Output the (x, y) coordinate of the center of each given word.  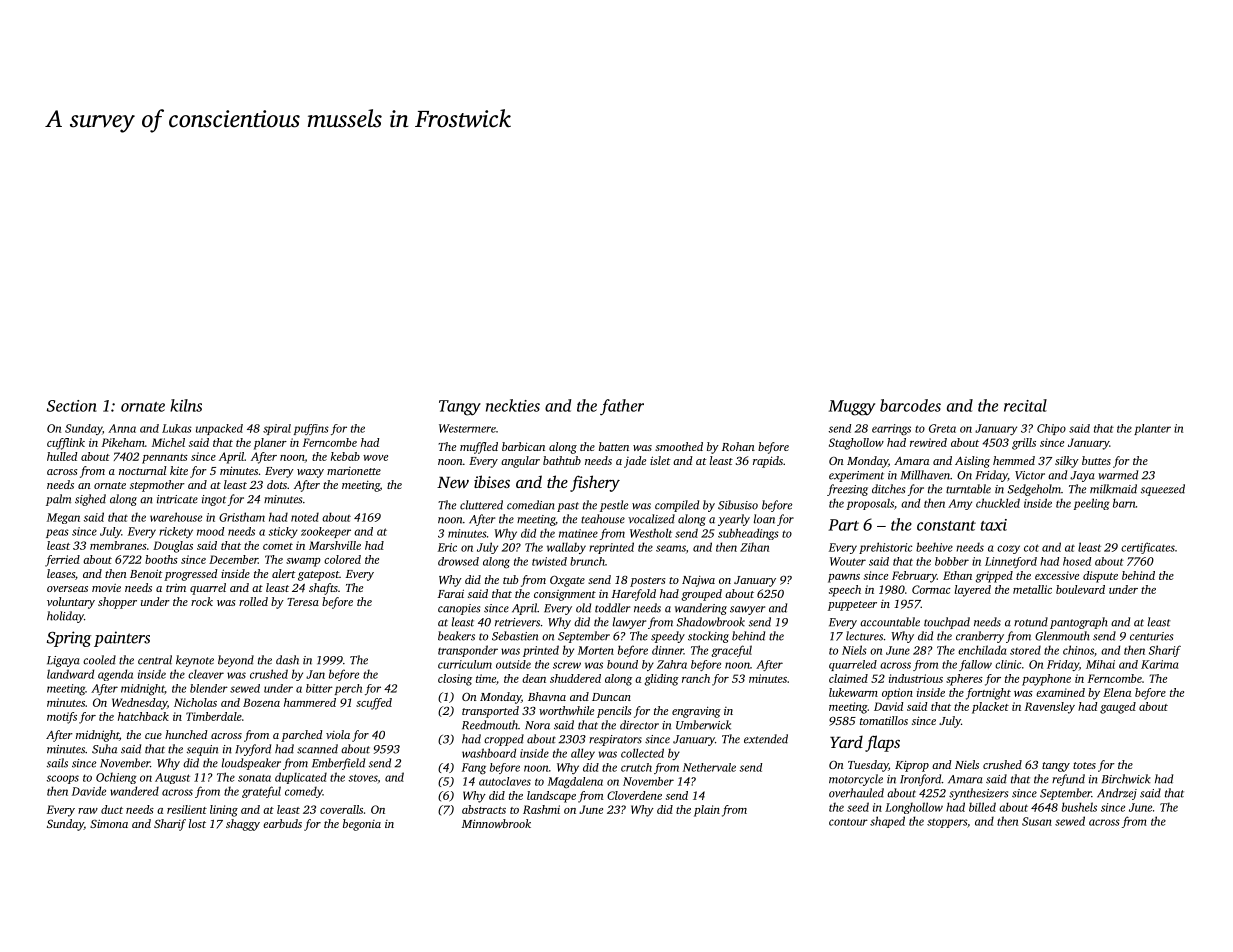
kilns (186, 405)
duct (112, 809)
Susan (1037, 821)
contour (848, 822)
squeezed (1163, 490)
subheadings (748, 534)
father (622, 407)
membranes (118, 545)
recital (1025, 405)
